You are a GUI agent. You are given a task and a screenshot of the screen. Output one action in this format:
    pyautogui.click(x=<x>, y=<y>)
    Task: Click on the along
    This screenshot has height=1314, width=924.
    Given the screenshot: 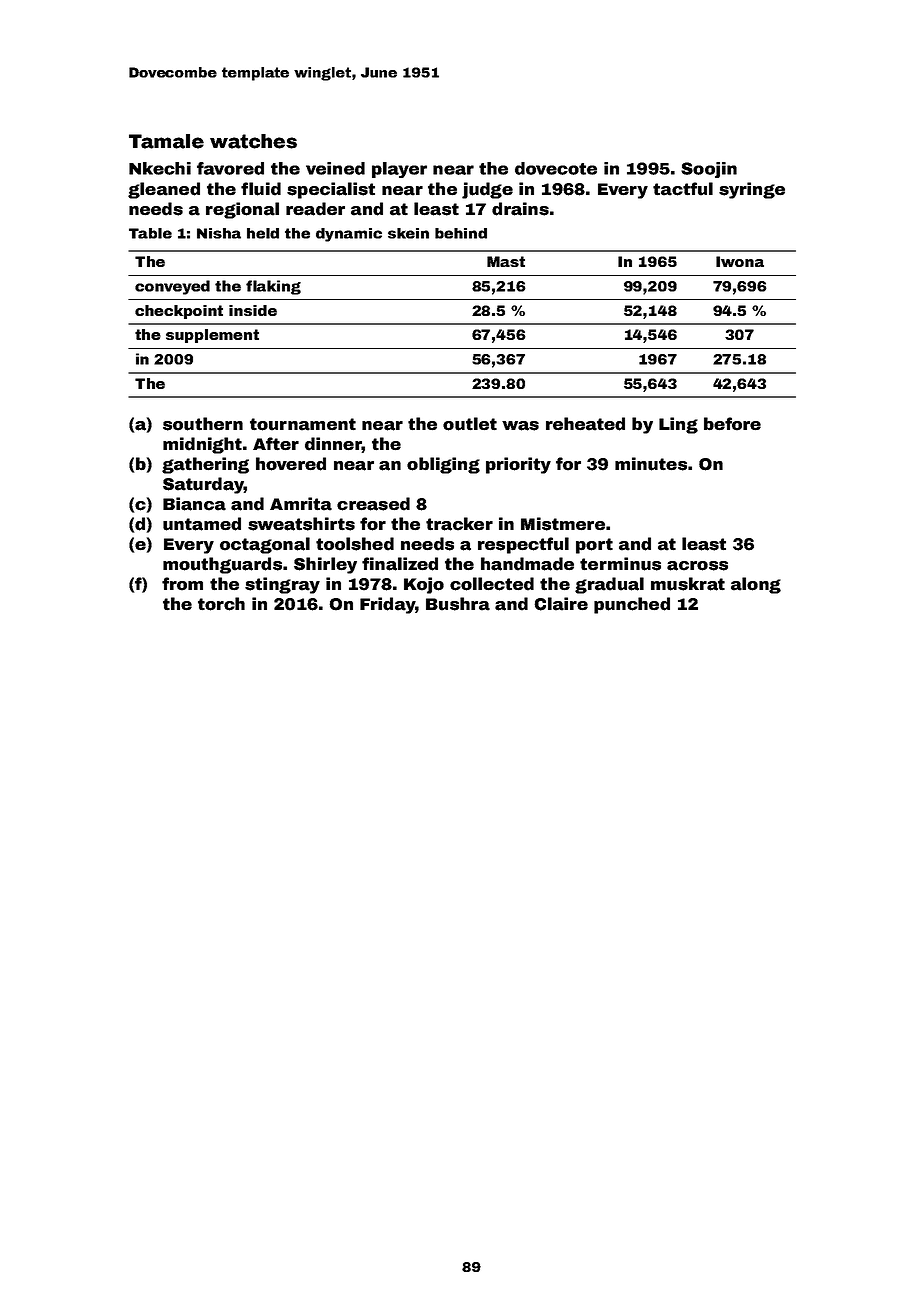 What is the action you would take?
    pyautogui.click(x=756, y=585)
